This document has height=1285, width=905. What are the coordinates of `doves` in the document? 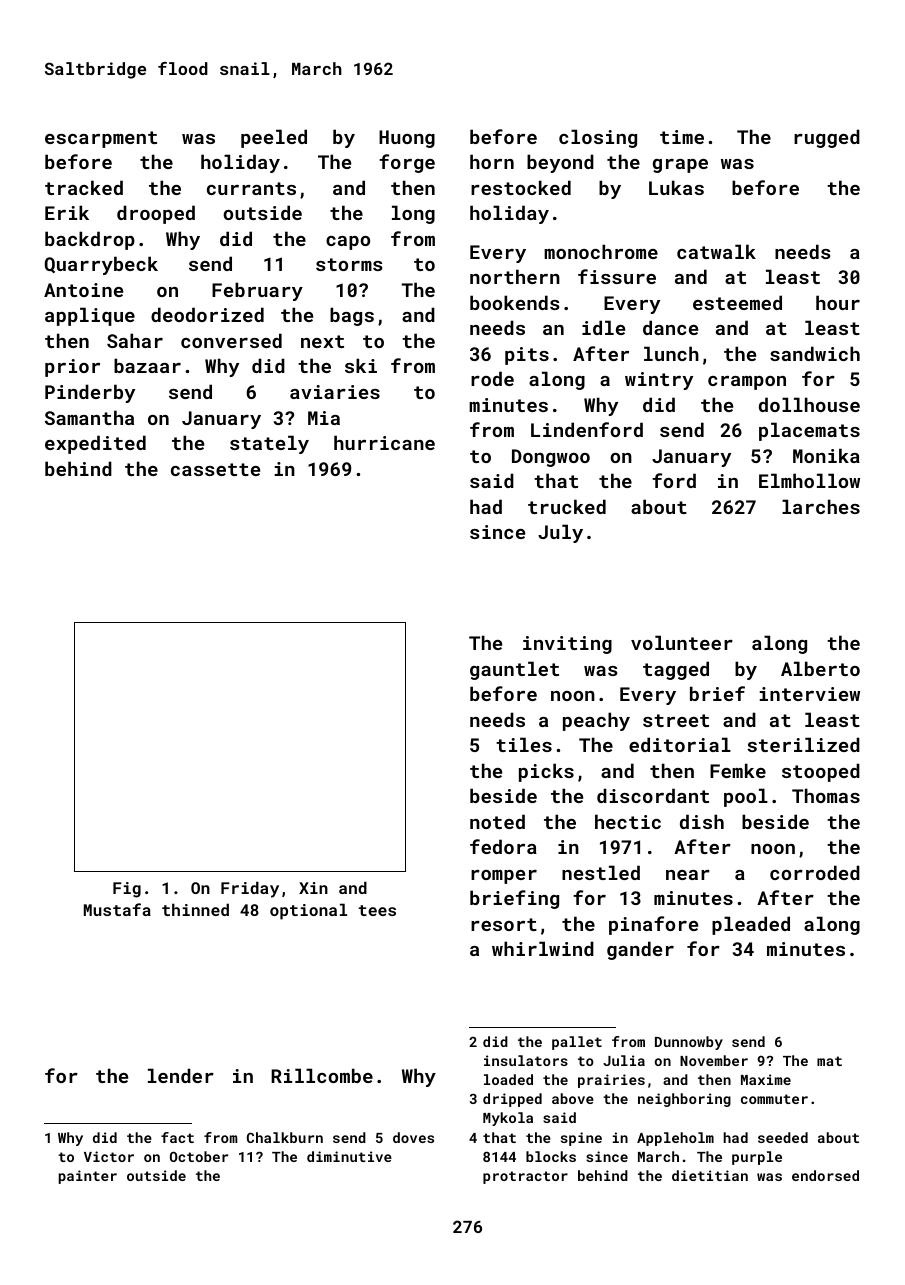 It's located at (413, 1137).
